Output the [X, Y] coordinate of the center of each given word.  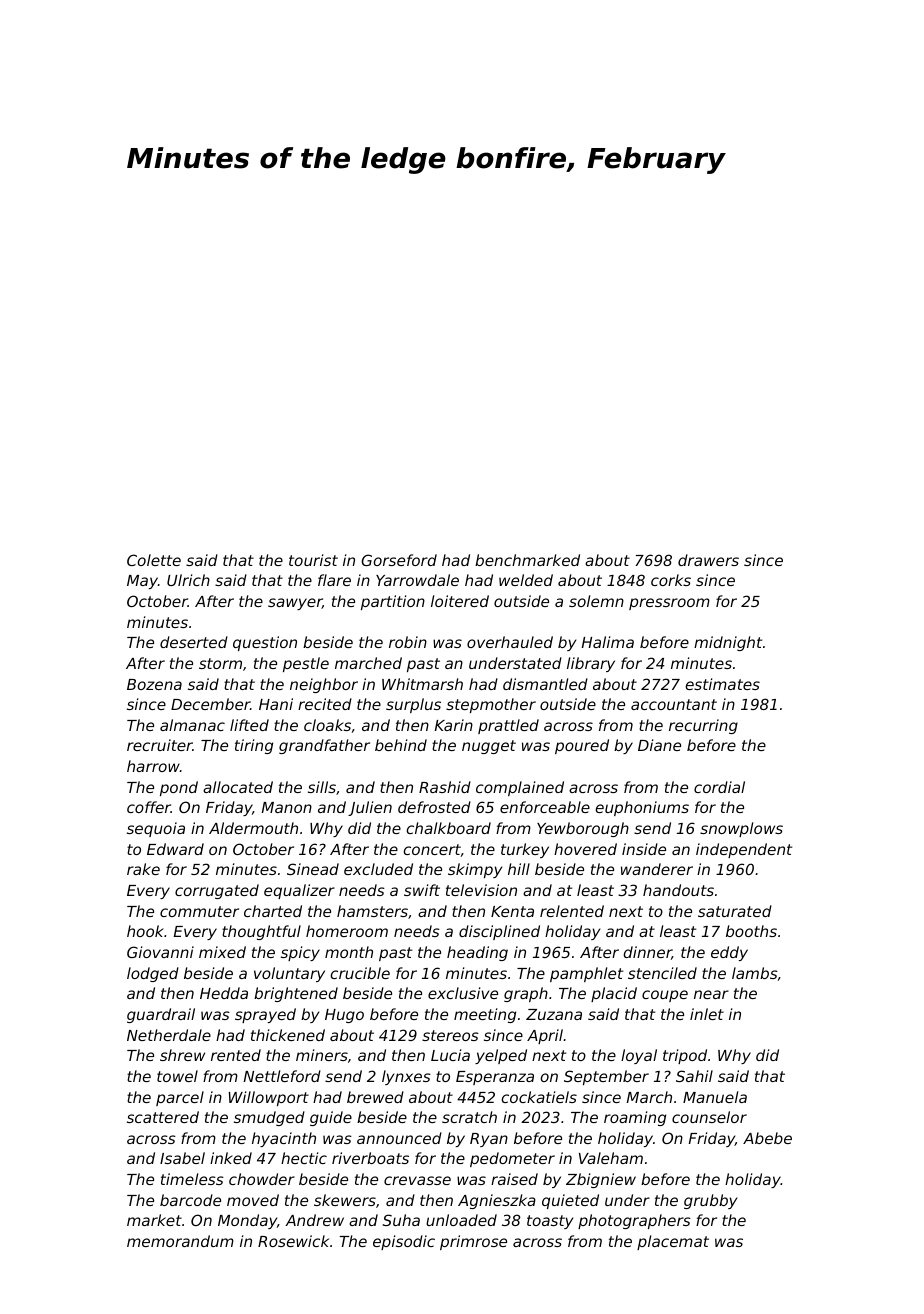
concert [432, 849]
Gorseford [399, 560]
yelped [501, 1056]
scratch [469, 1117]
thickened [288, 1035]
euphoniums [642, 808]
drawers [708, 560]
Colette [154, 560]
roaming [635, 1118]
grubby [710, 1201]
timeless [192, 1179]
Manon [287, 807]
